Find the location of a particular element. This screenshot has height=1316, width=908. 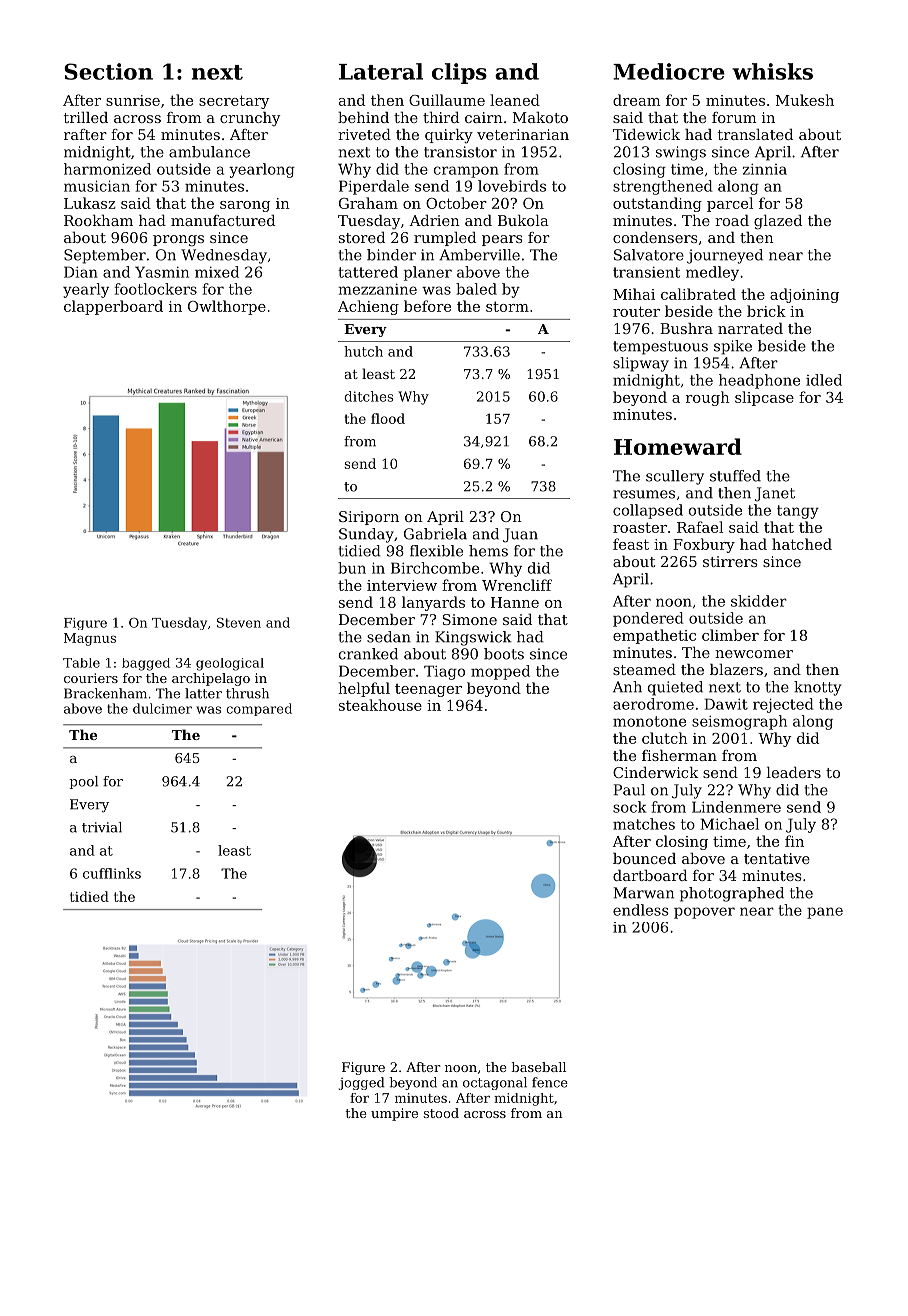

Section is located at coordinates (108, 71).
